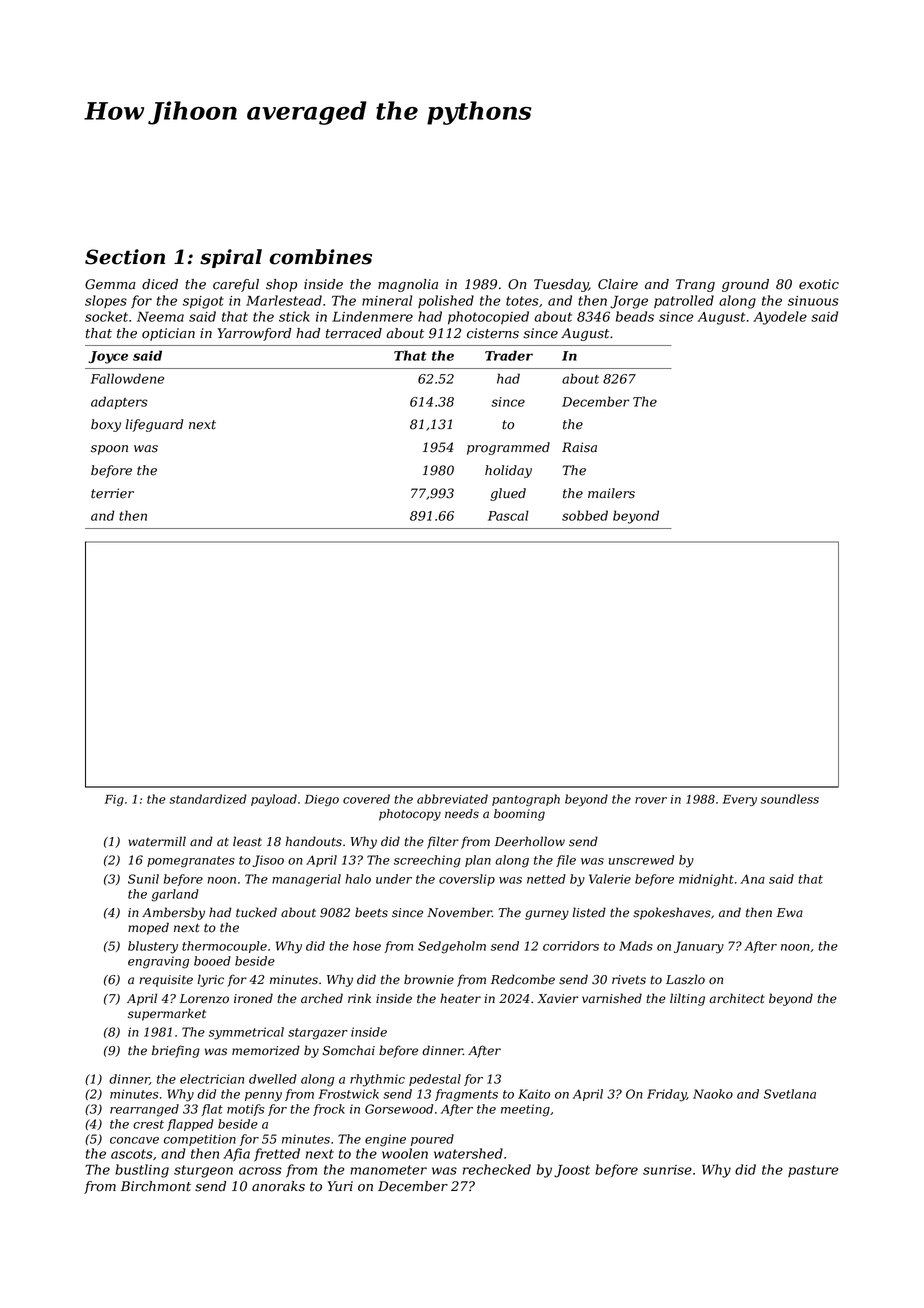  What do you see at coordinates (672, 913) in the screenshot?
I see `spokeshaves` at bounding box center [672, 913].
